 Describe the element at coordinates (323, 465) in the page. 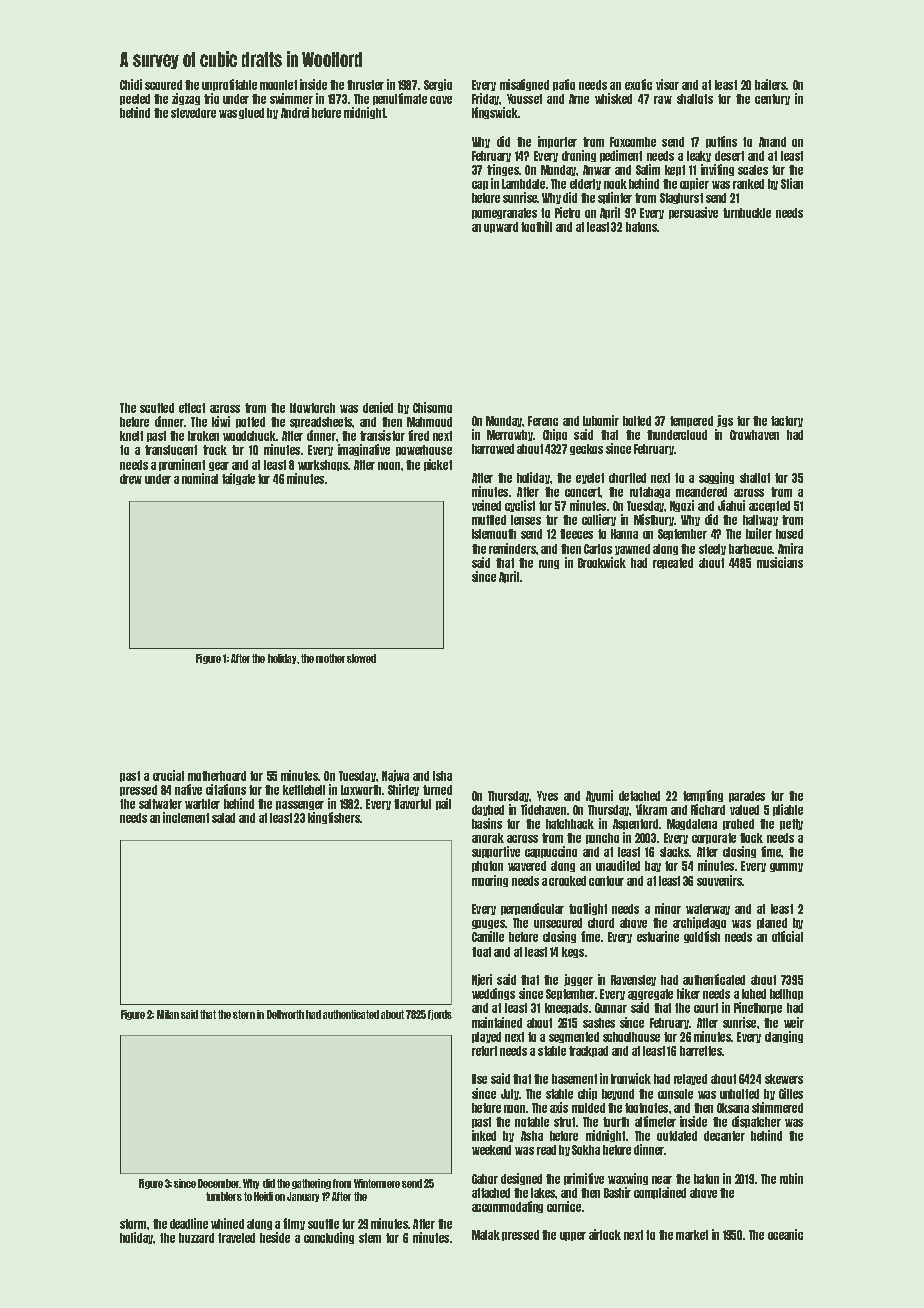

I see `workshops` at that location.
